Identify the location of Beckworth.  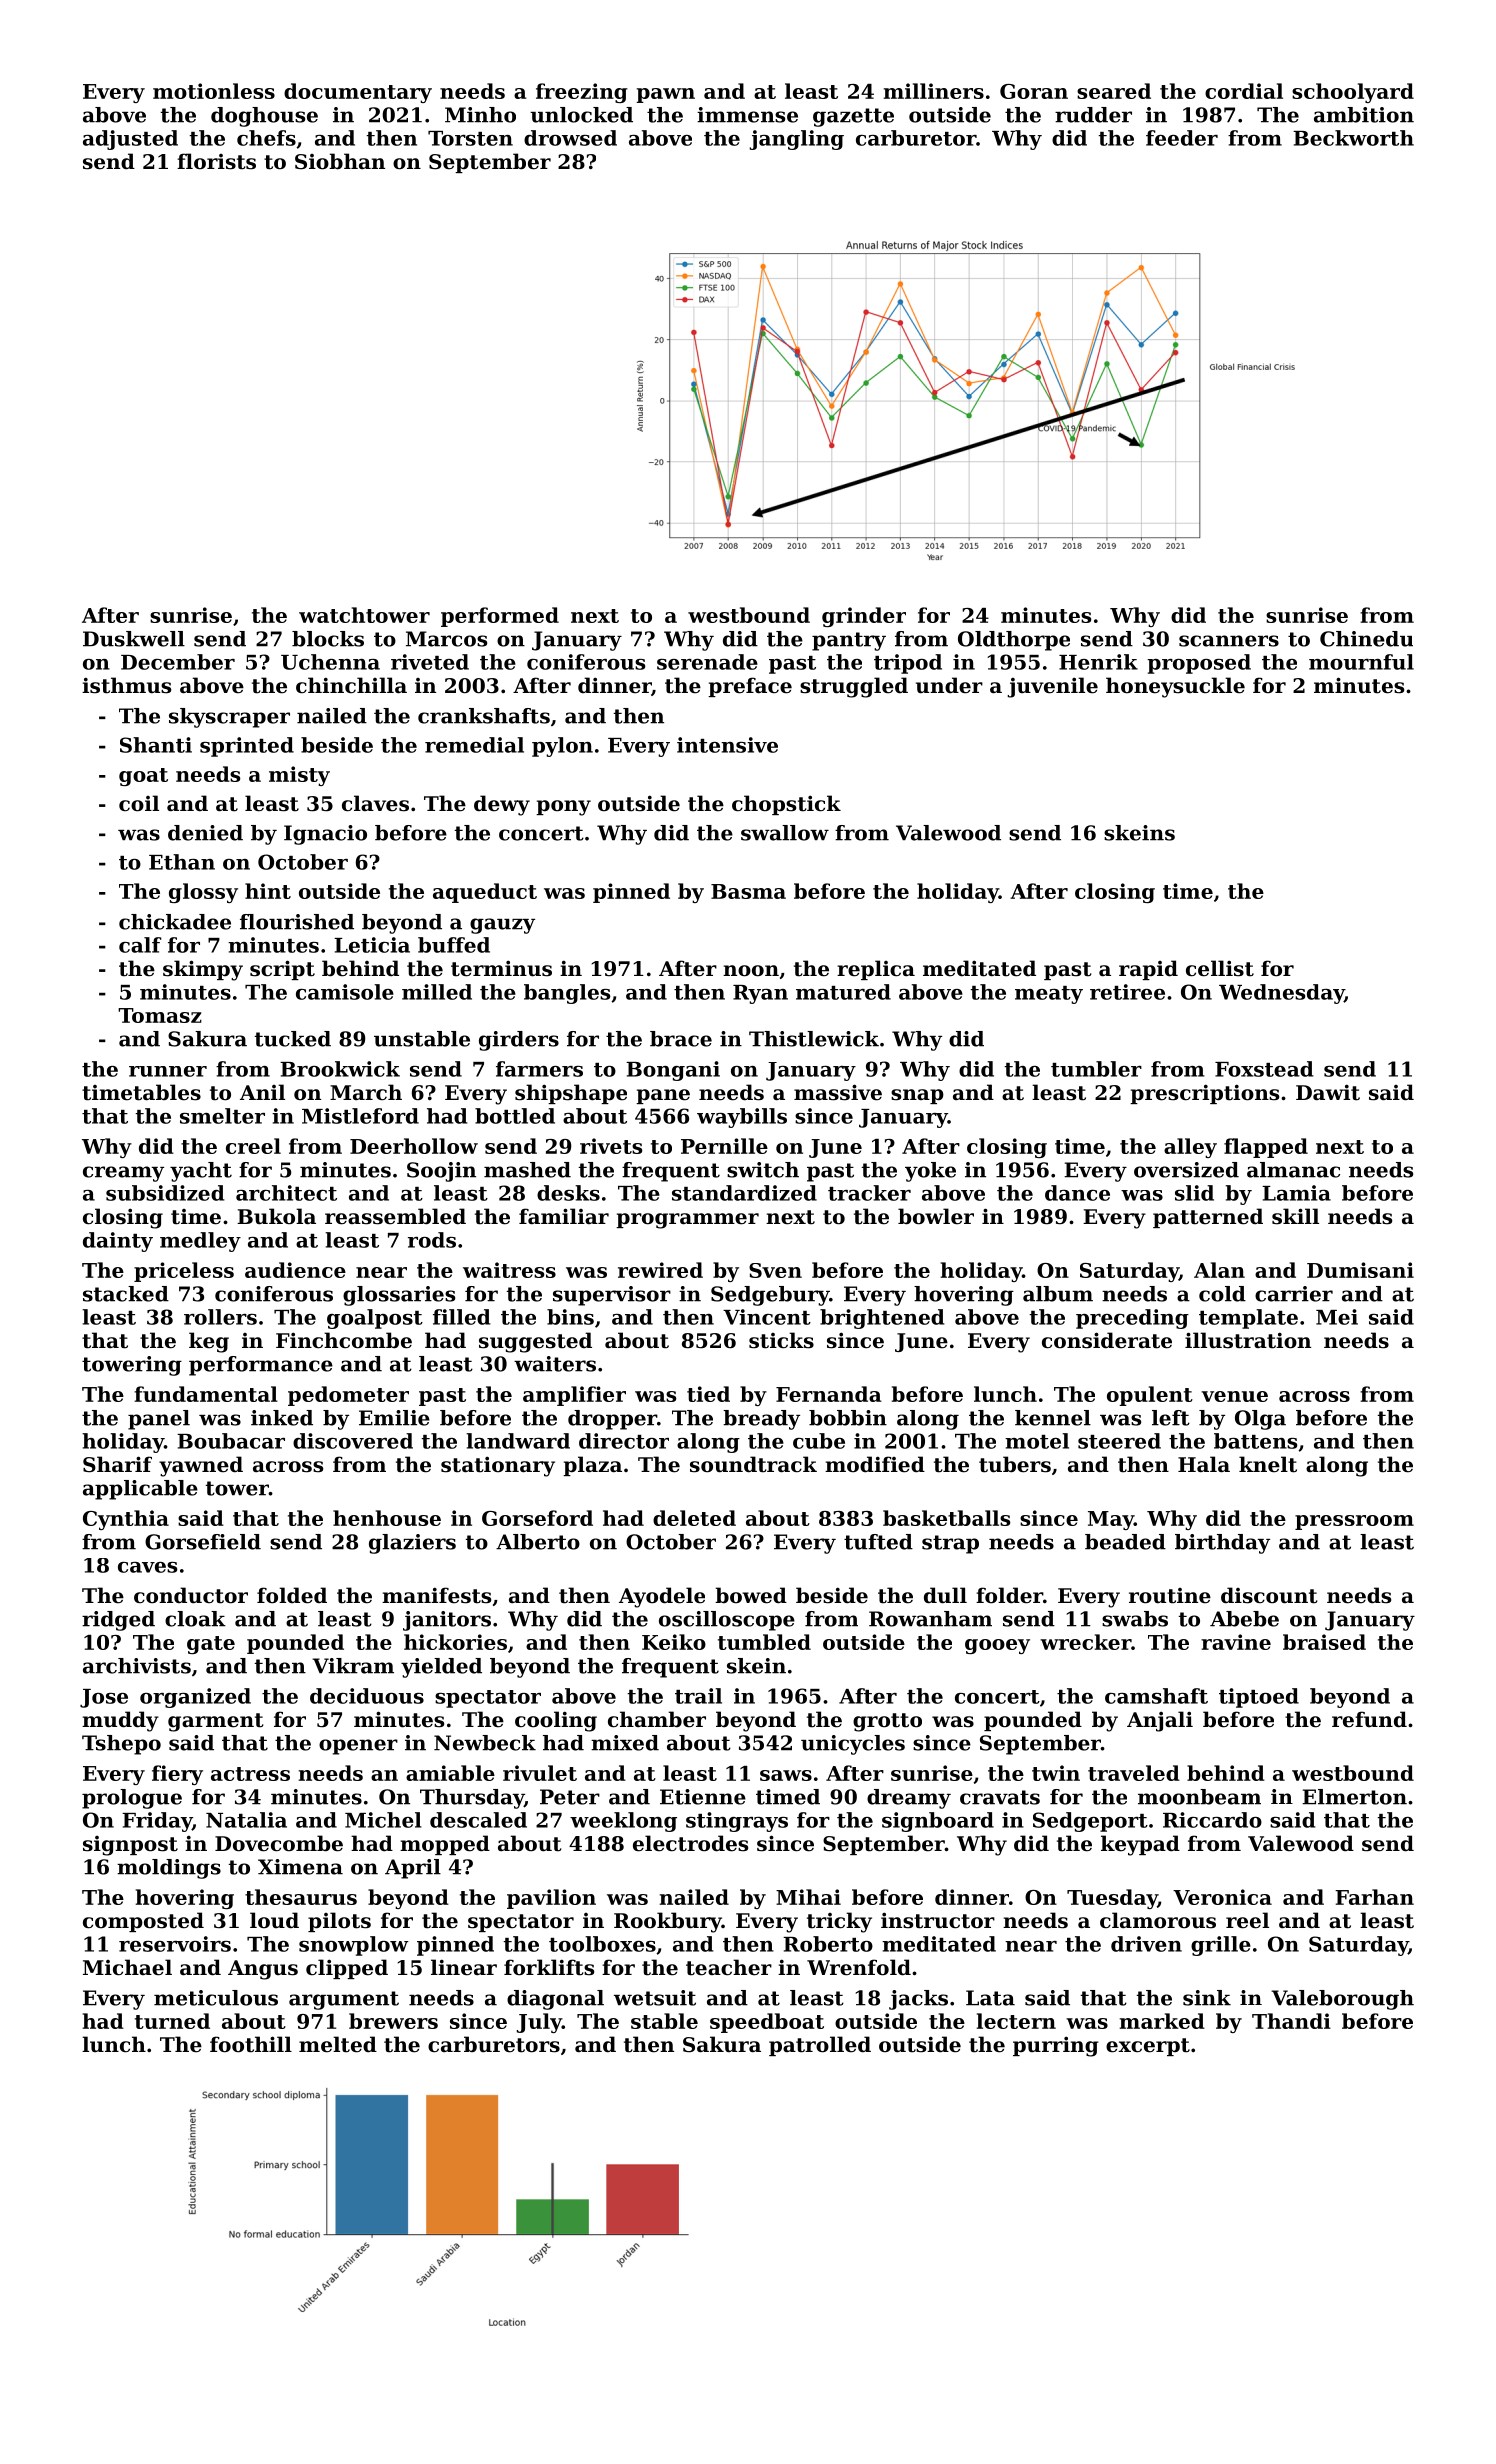
(1353, 138).
